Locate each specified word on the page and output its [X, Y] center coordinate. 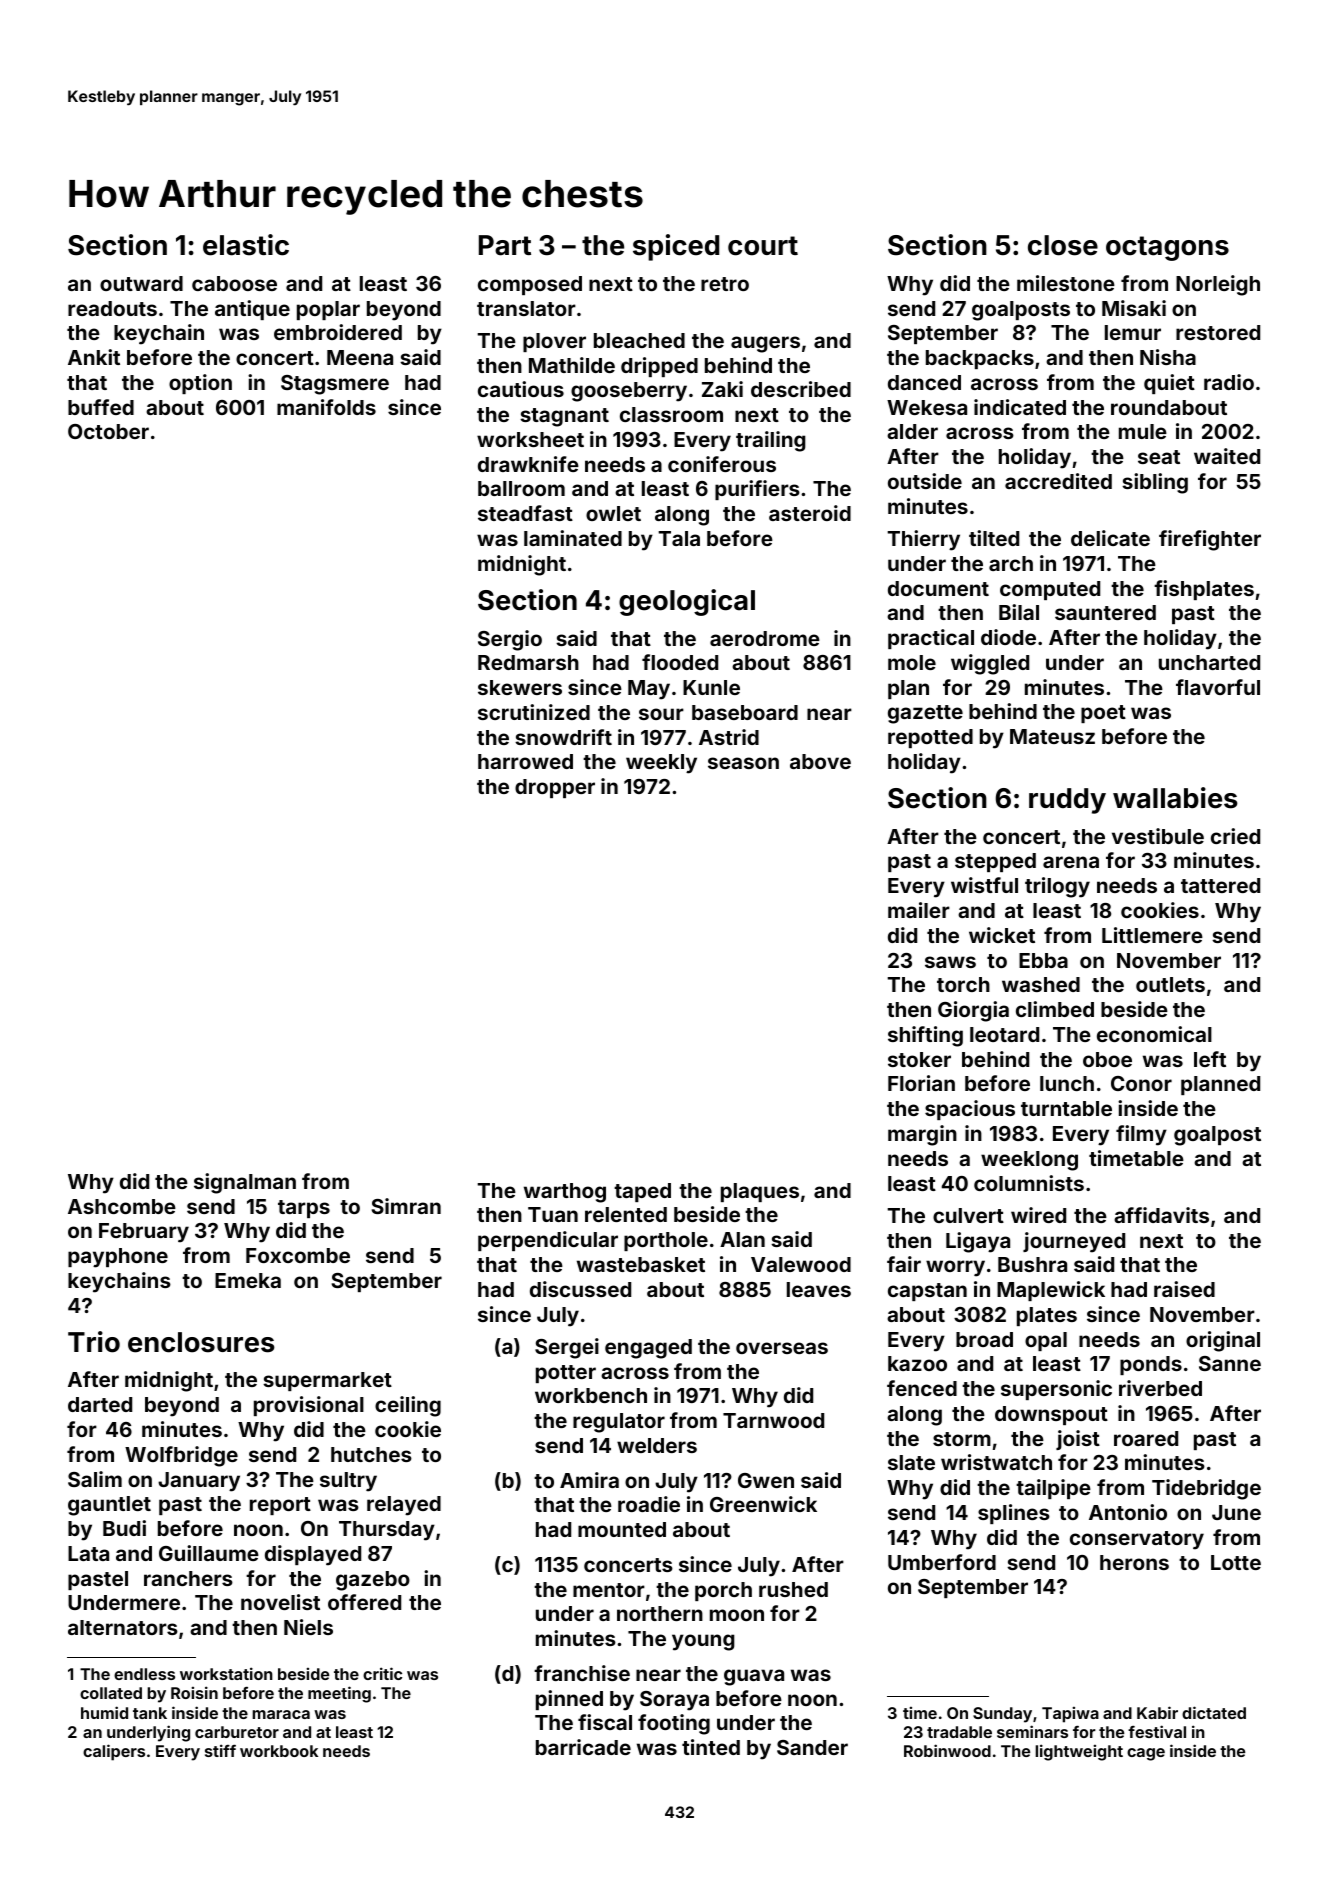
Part [505, 245]
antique [252, 310]
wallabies [1175, 798]
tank [150, 1713]
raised [1184, 1289]
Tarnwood [773, 1420]
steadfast [525, 513]
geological [687, 602]
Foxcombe [298, 1255]
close [1063, 245]
